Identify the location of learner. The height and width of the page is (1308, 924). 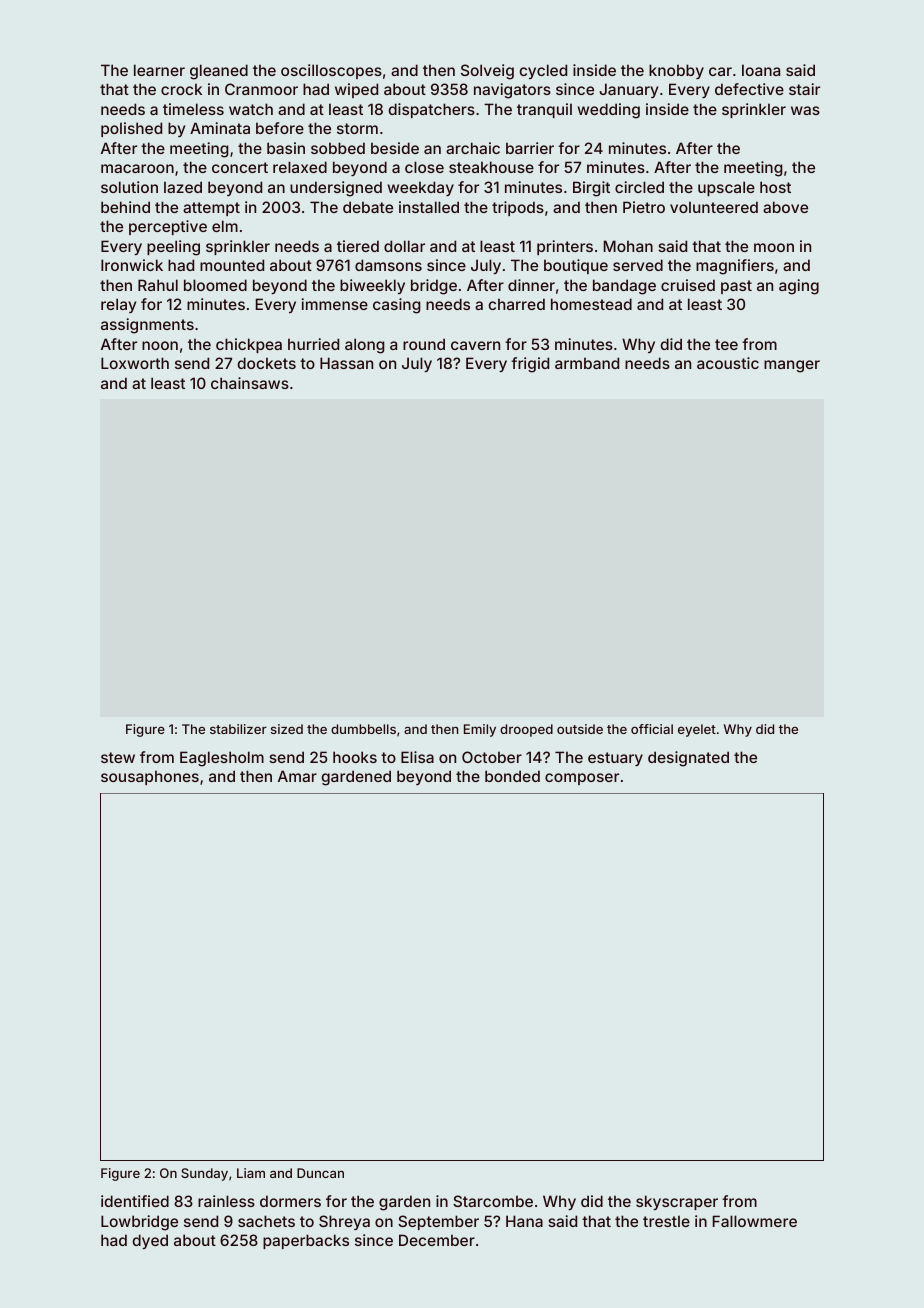
(159, 70).
